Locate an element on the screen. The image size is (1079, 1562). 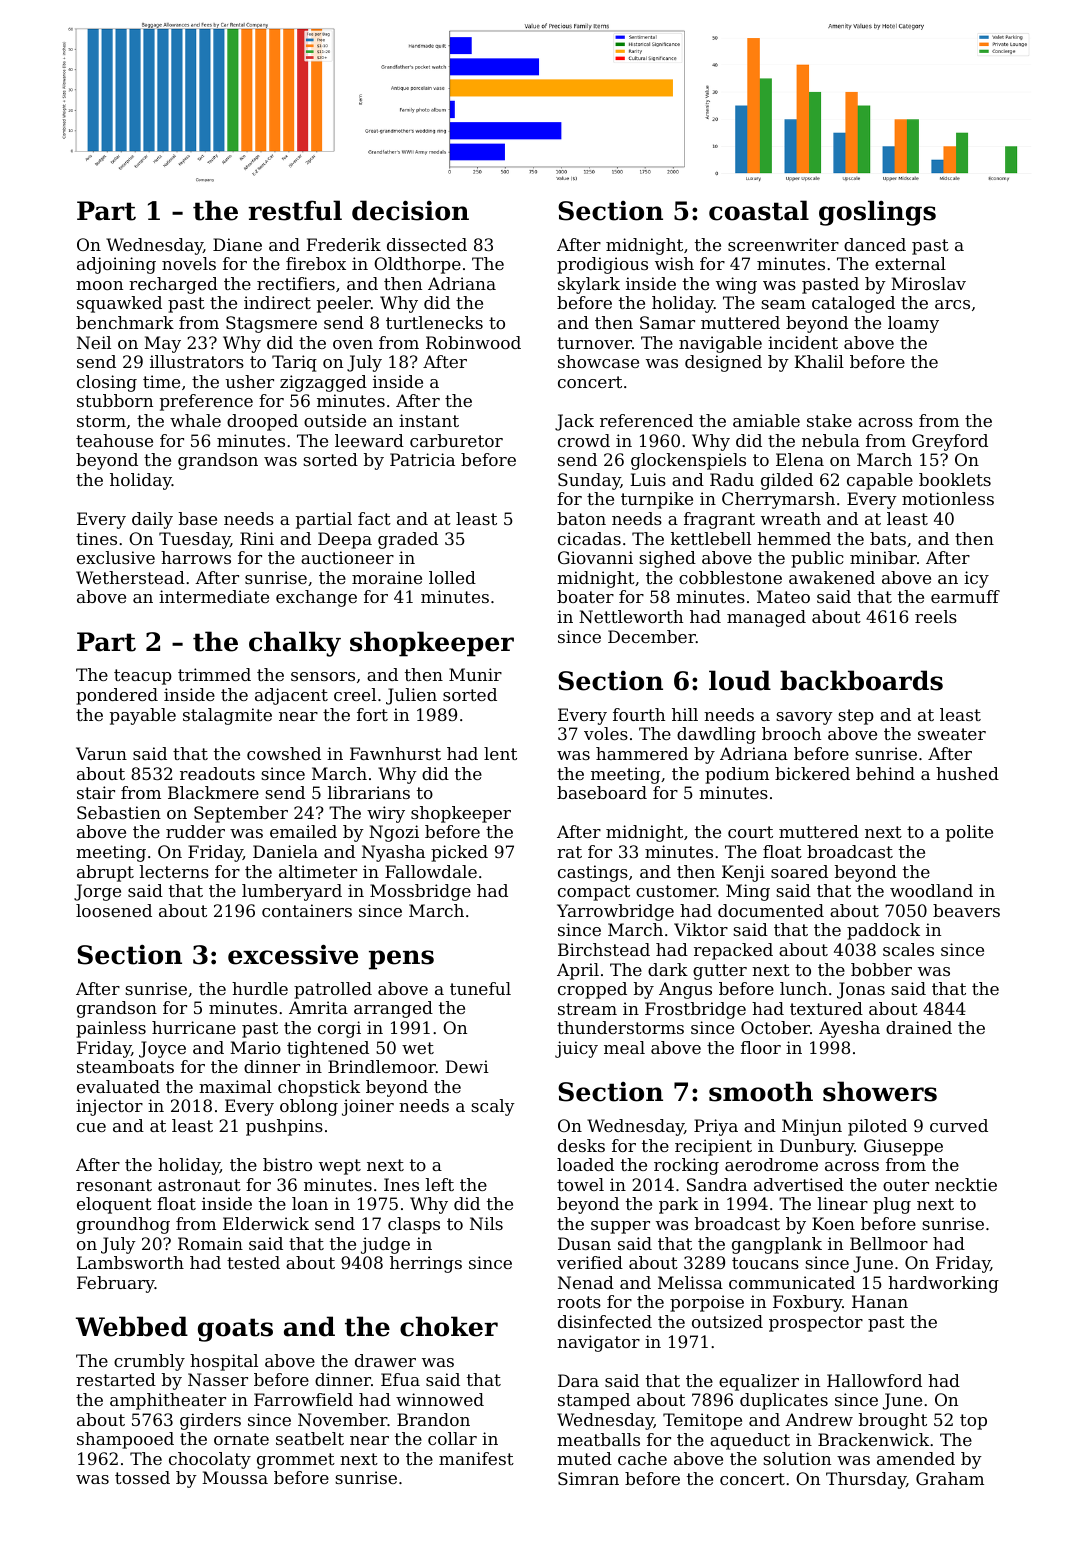
harrows is located at coordinates (196, 557).
